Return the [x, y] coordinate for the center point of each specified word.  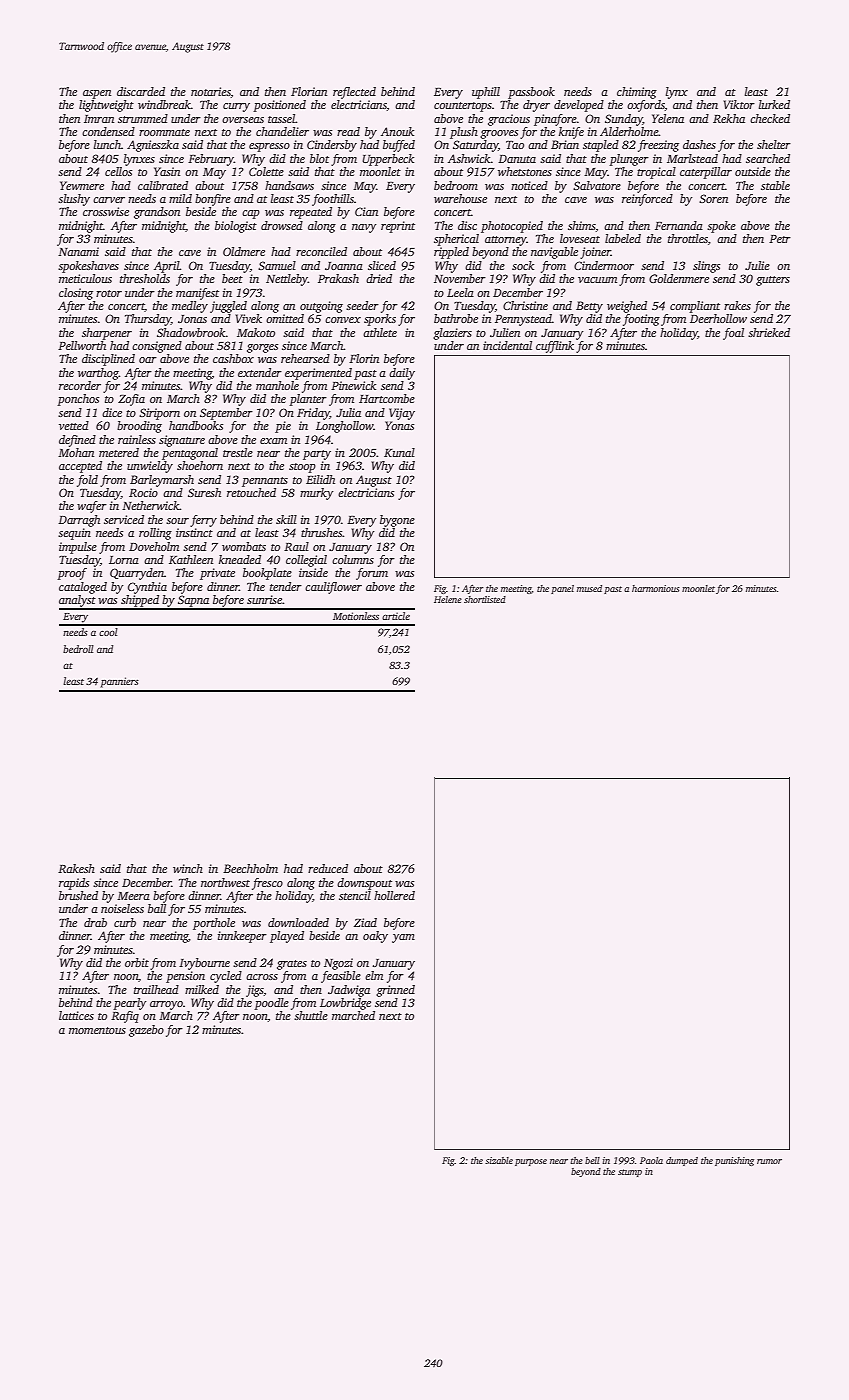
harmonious [656, 588]
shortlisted [485, 599]
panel [562, 589]
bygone [397, 521]
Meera [133, 896]
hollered [394, 895]
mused [589, 588]
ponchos [78, 400]
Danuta [517, 159]
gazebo [146, 1031]
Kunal [399, 452]
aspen [97, 94]
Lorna [124, 560]
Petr [780, 239]
